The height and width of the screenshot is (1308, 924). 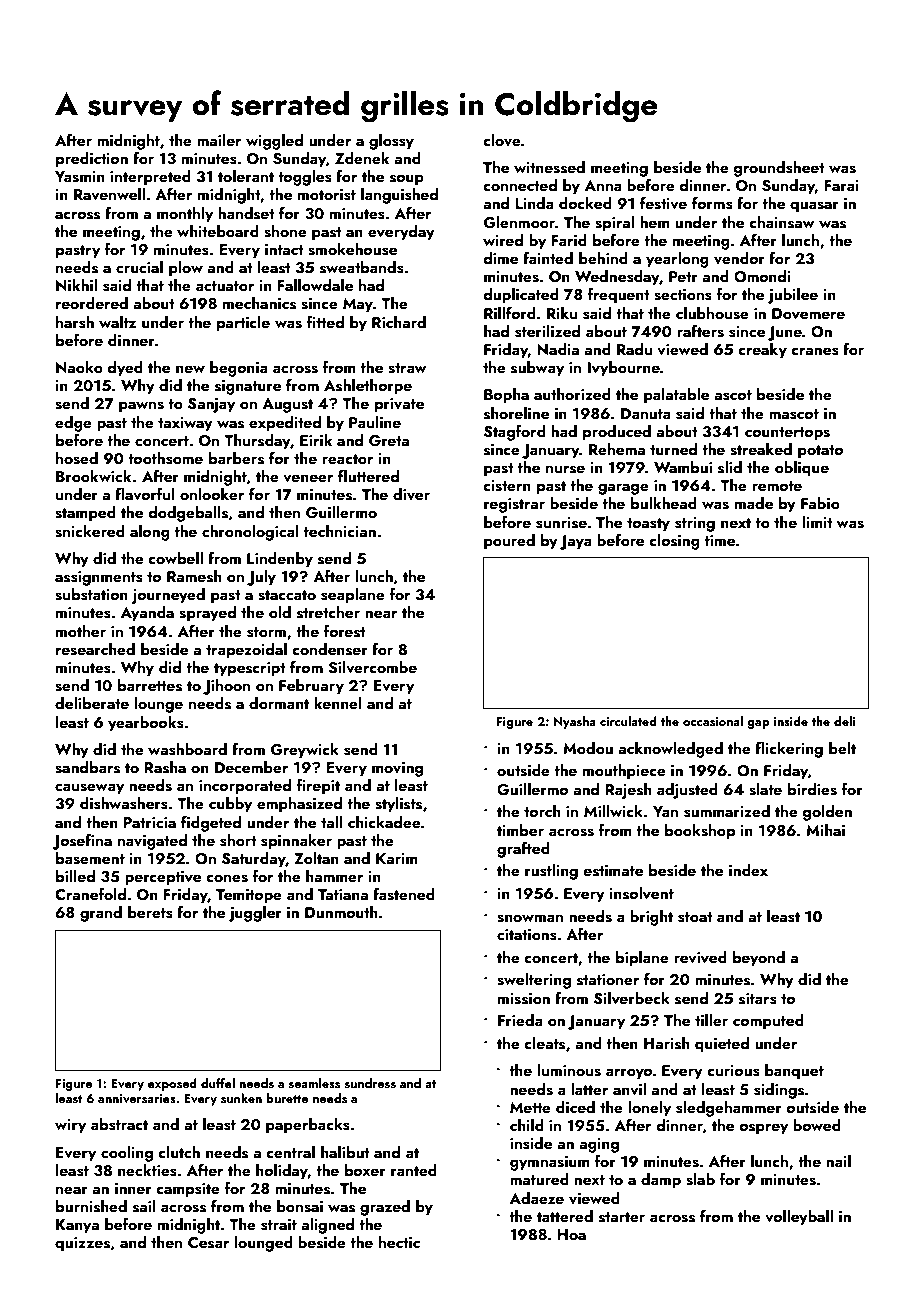 What do you see at coordinates (779, 169) in the screenshot?
I see `groundsheet` at bounding box center [779, 169].
